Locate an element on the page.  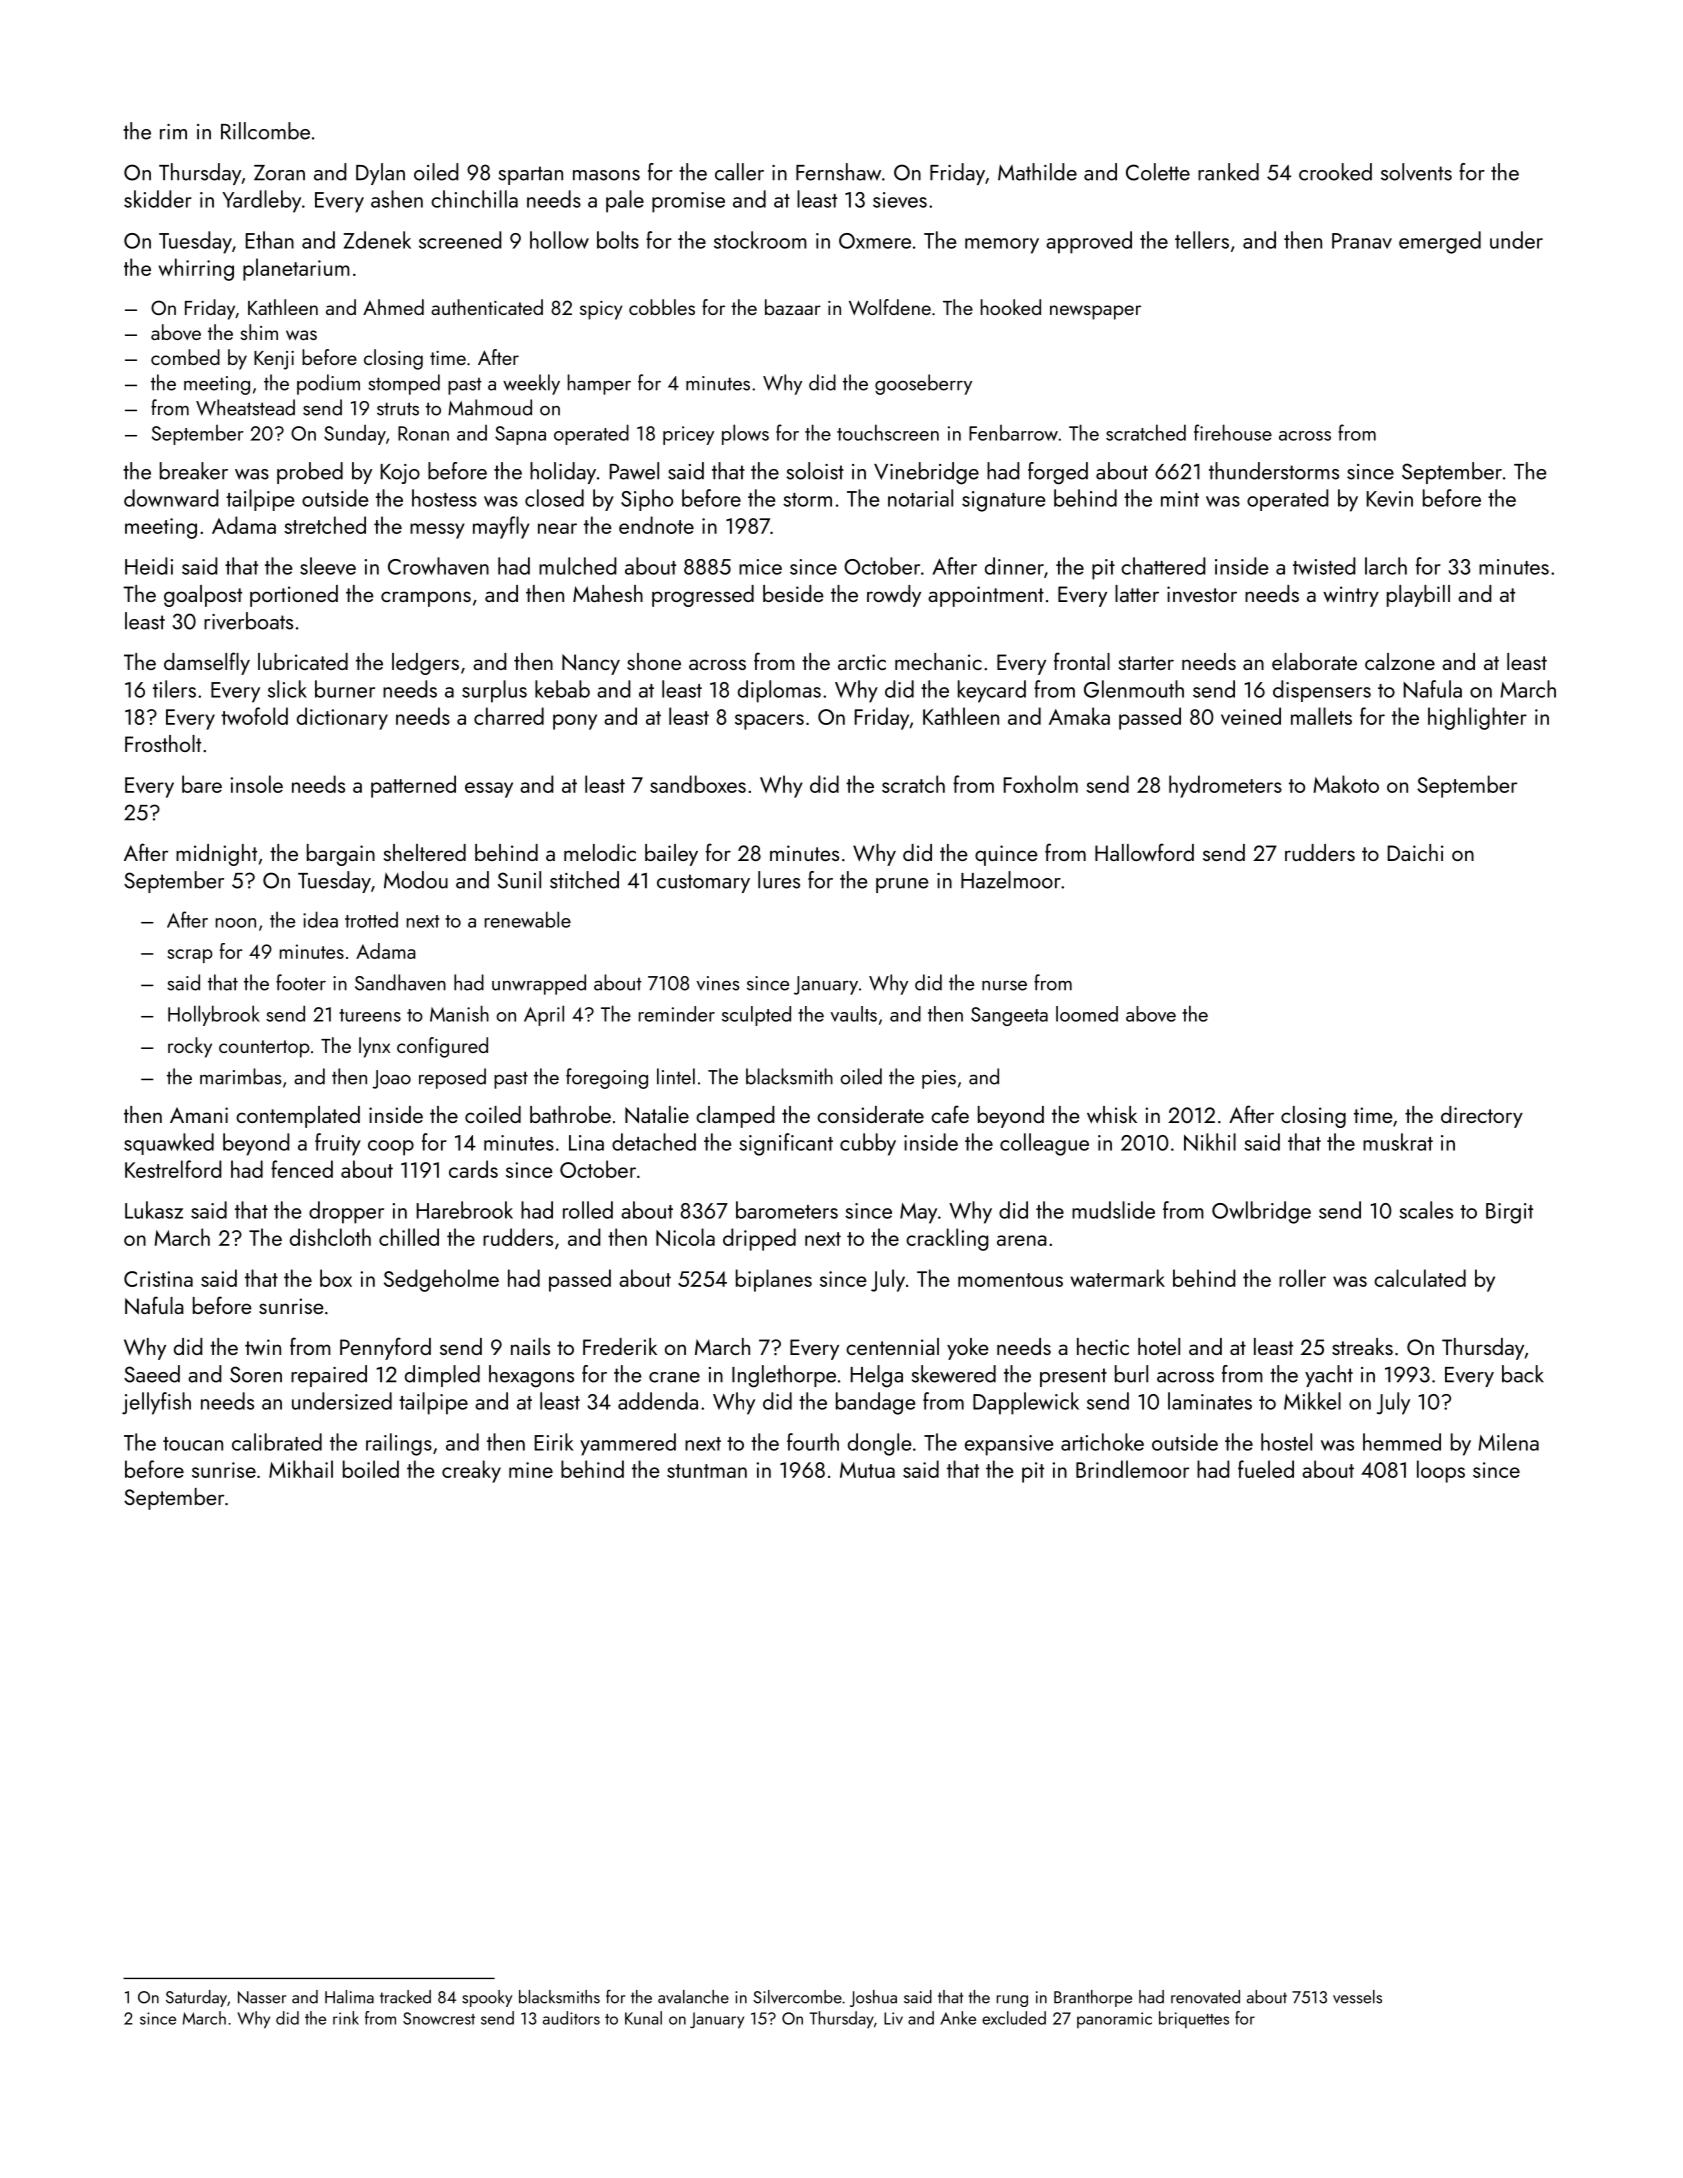
excluded is located at coordinates (1014, 2018).
